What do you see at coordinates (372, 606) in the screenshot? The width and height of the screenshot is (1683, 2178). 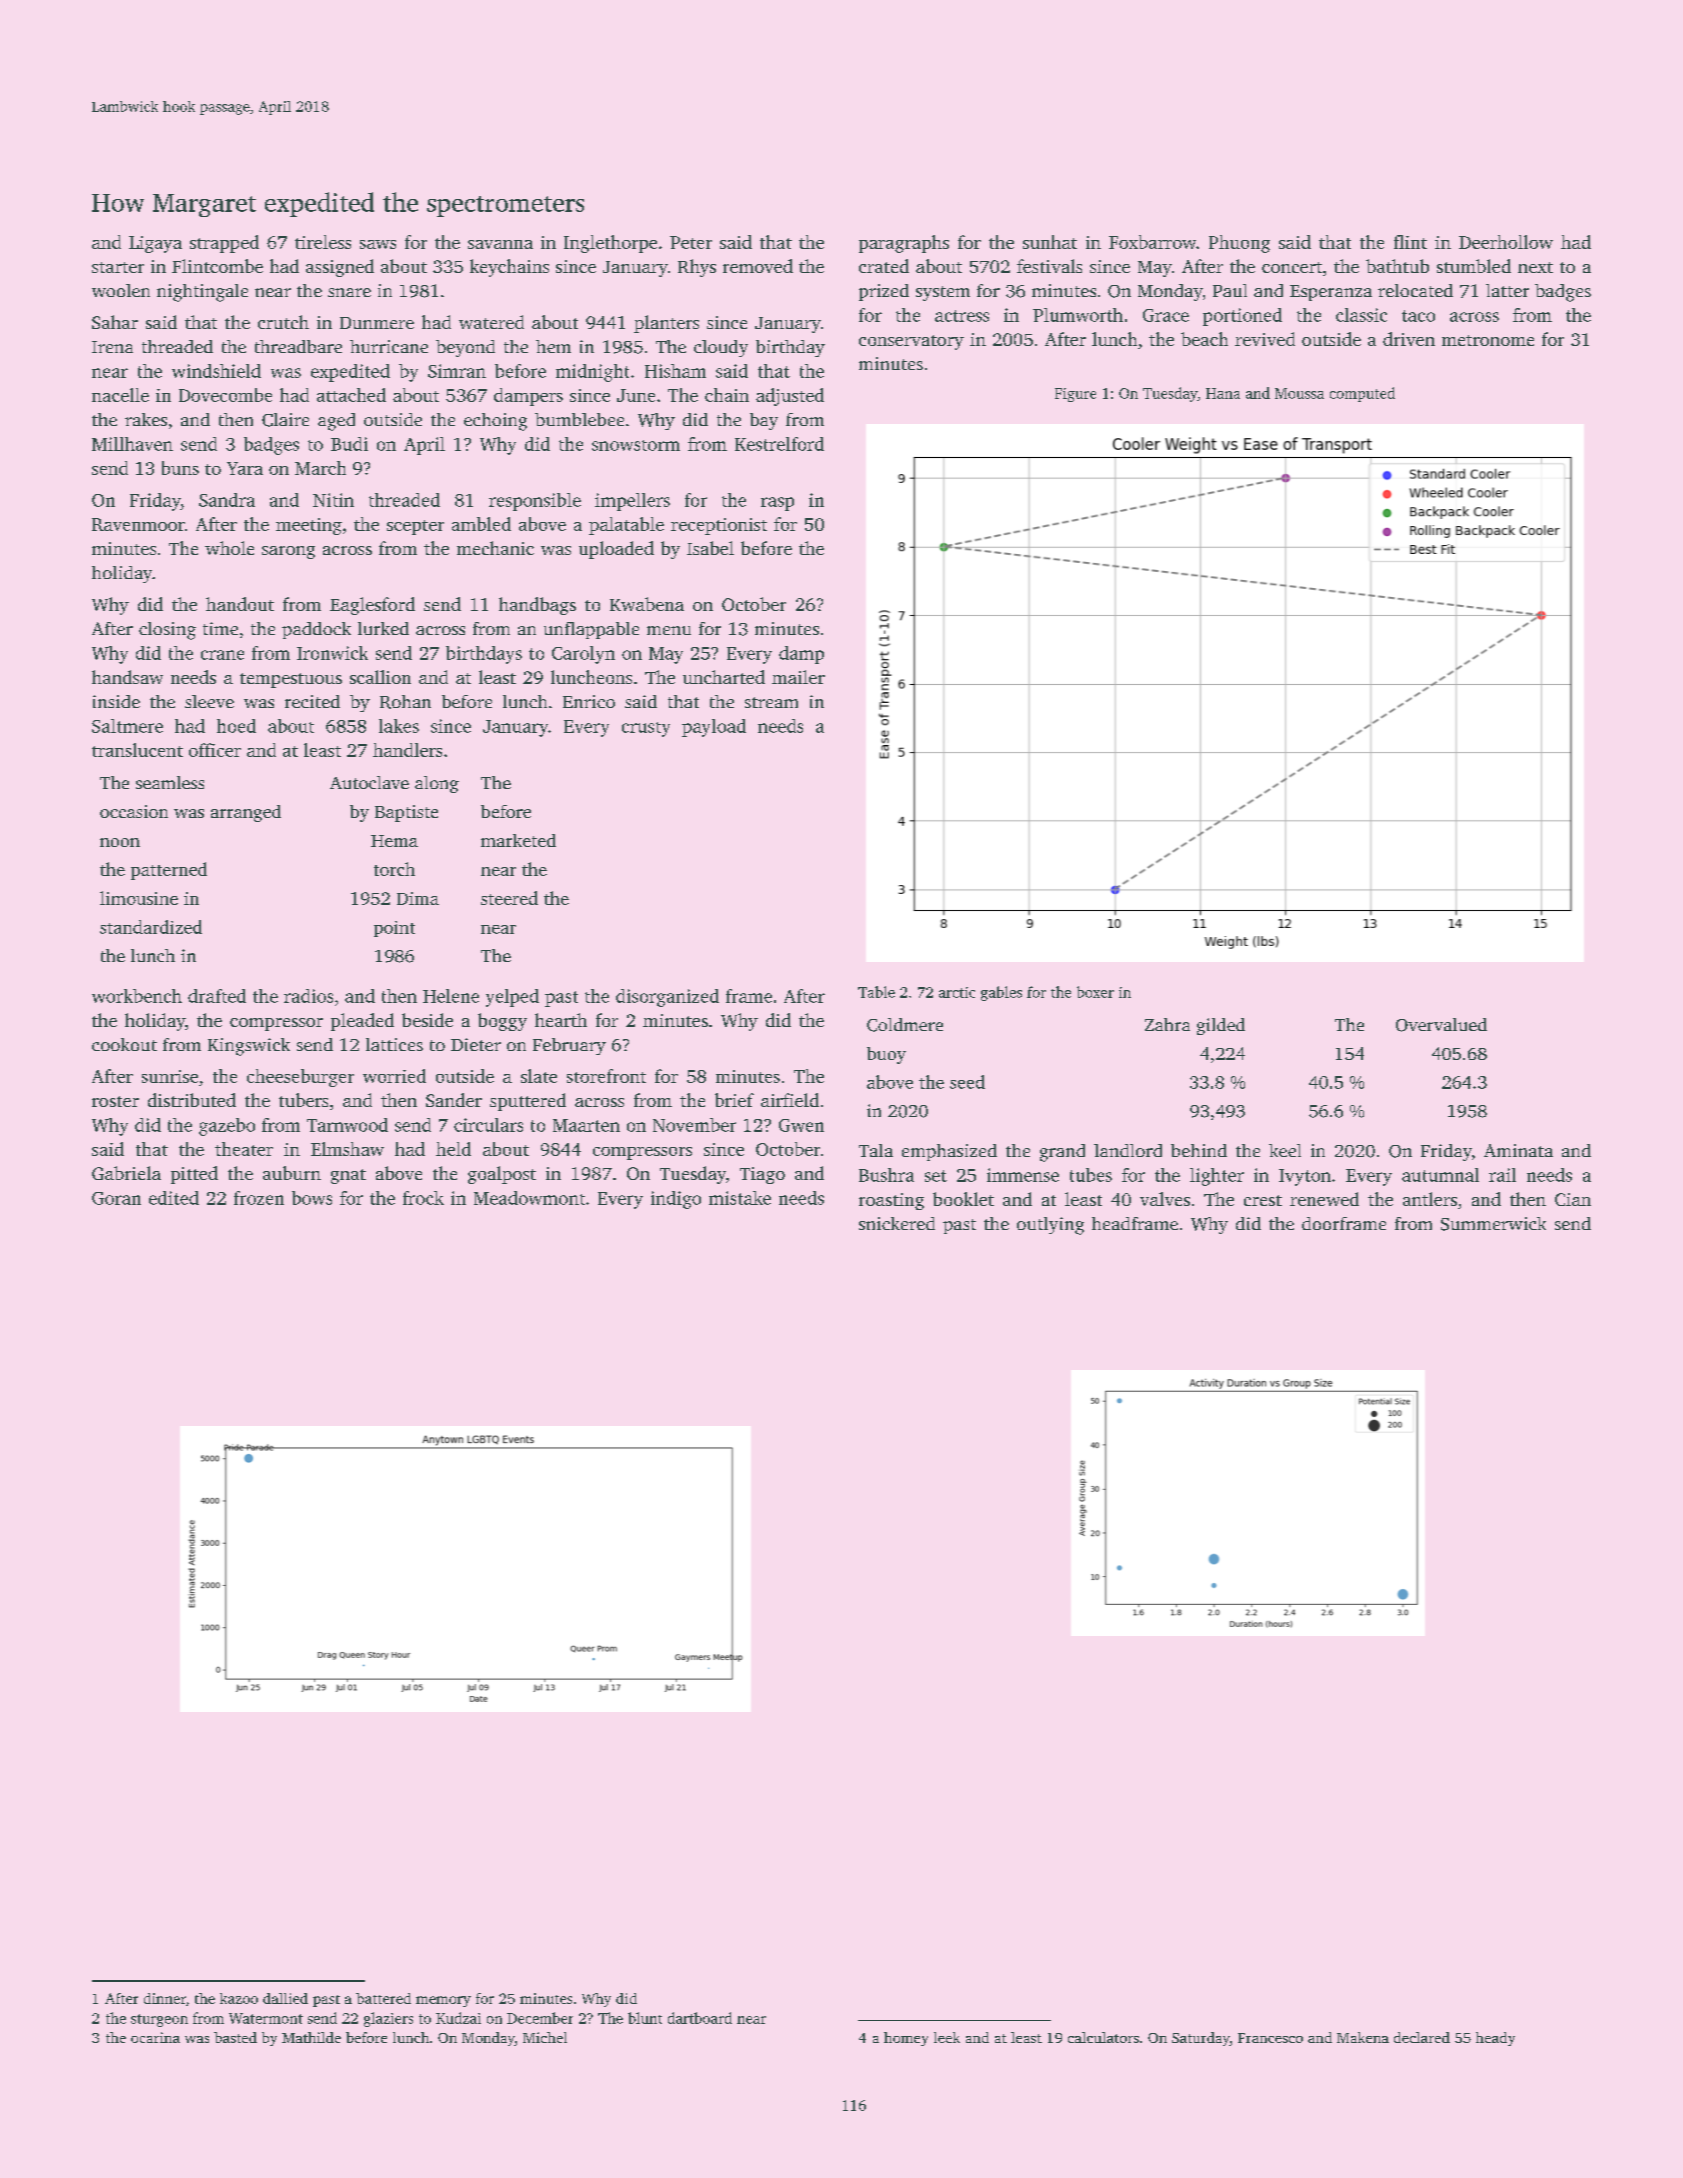 I see `Eaglesford` at bounding box center [372, 606].
